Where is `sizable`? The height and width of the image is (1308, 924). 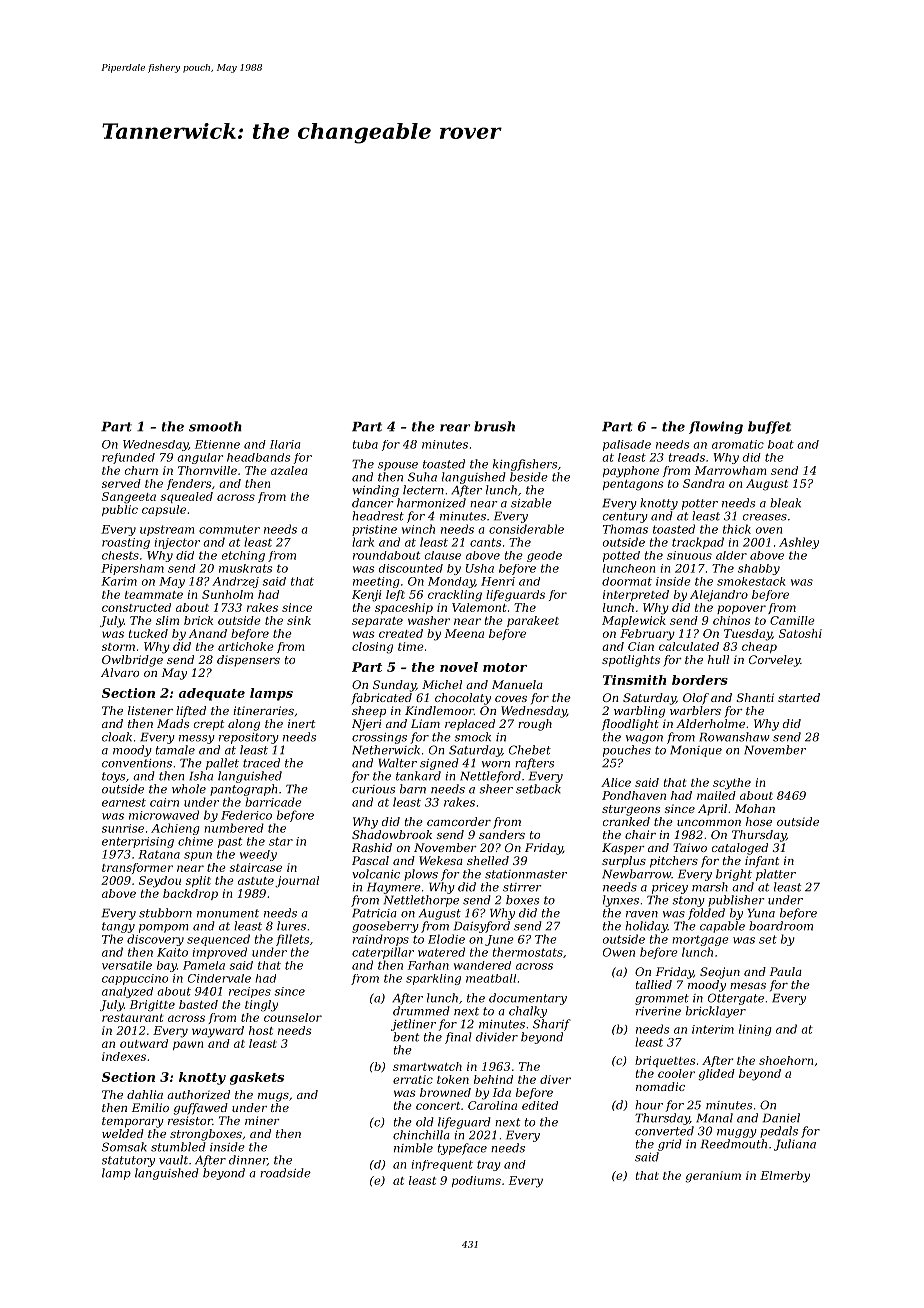 sizable is located at coordinates (531, 503).
